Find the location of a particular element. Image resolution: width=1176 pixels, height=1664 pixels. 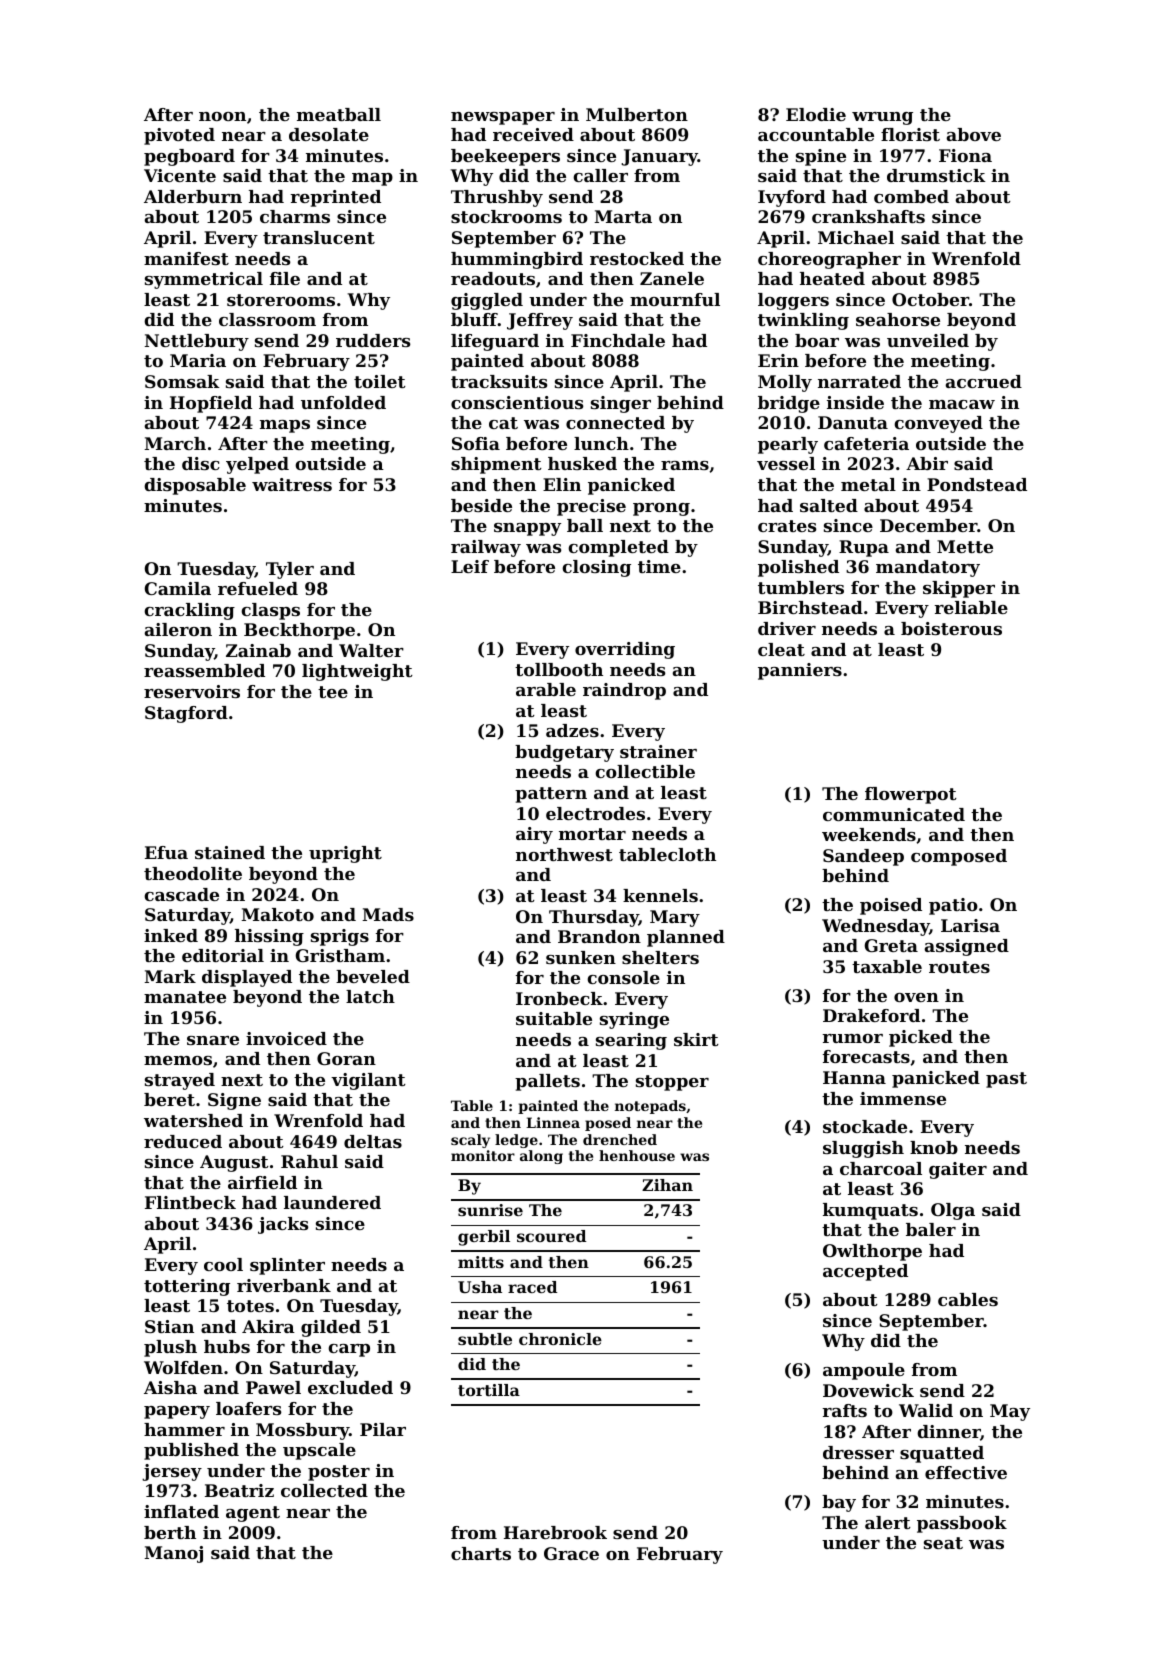

reservoirs is located at coordinates (192, 691).
